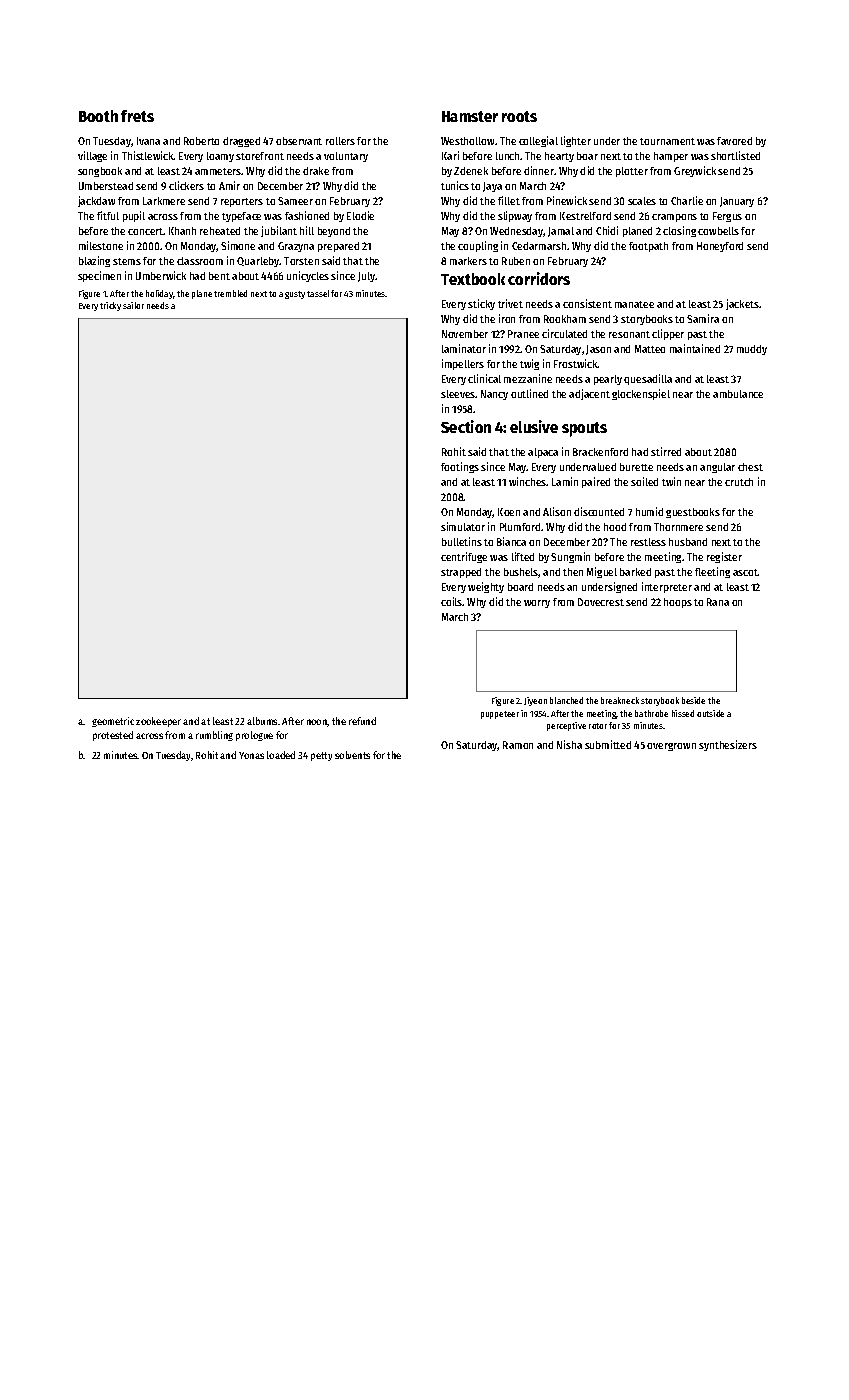 The height and width of the screenshot is (1400, 849). I want to click on refund, so click(362, 721).
